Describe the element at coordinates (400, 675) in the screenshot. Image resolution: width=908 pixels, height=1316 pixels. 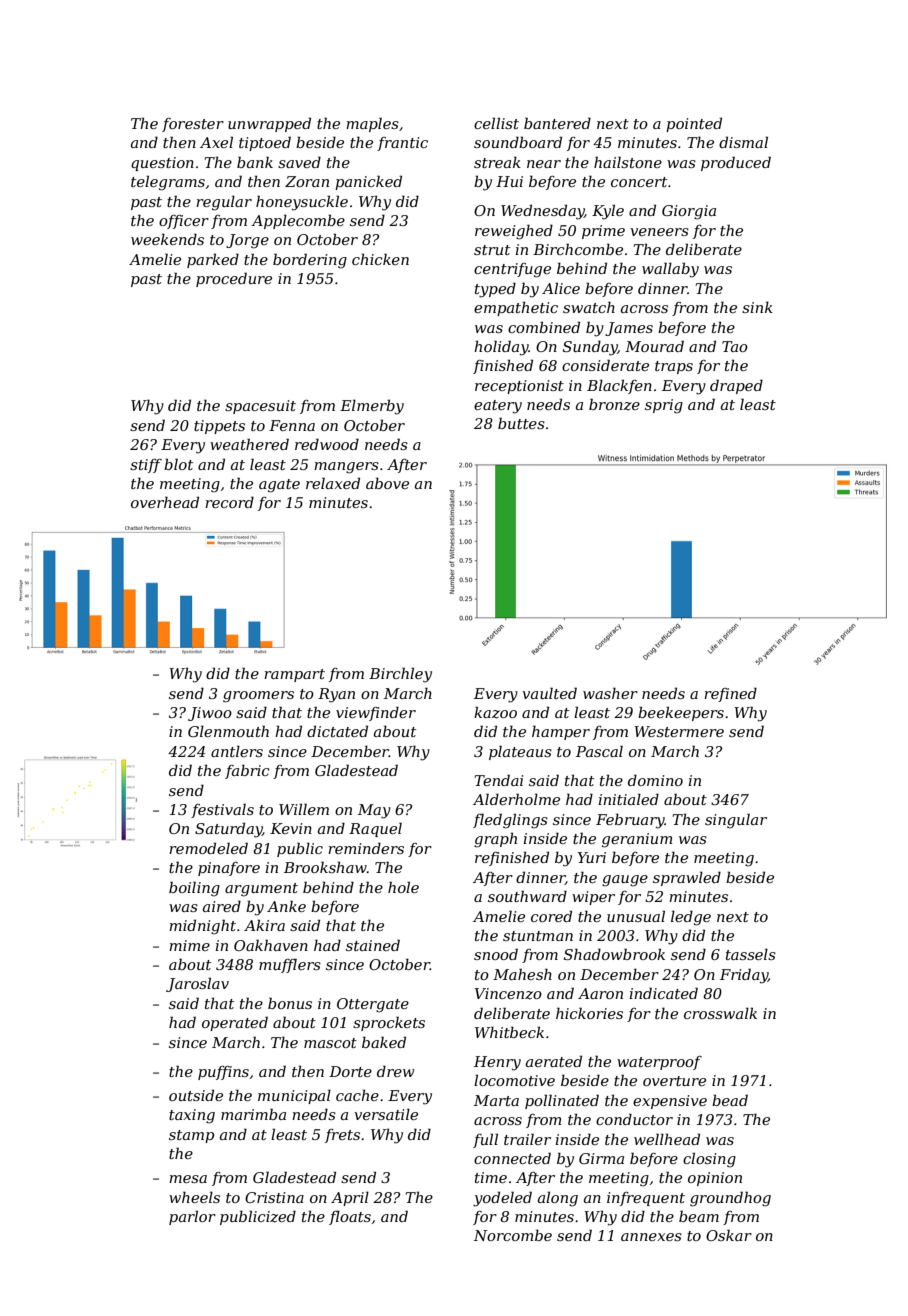
I see `Birchley` at that location.
